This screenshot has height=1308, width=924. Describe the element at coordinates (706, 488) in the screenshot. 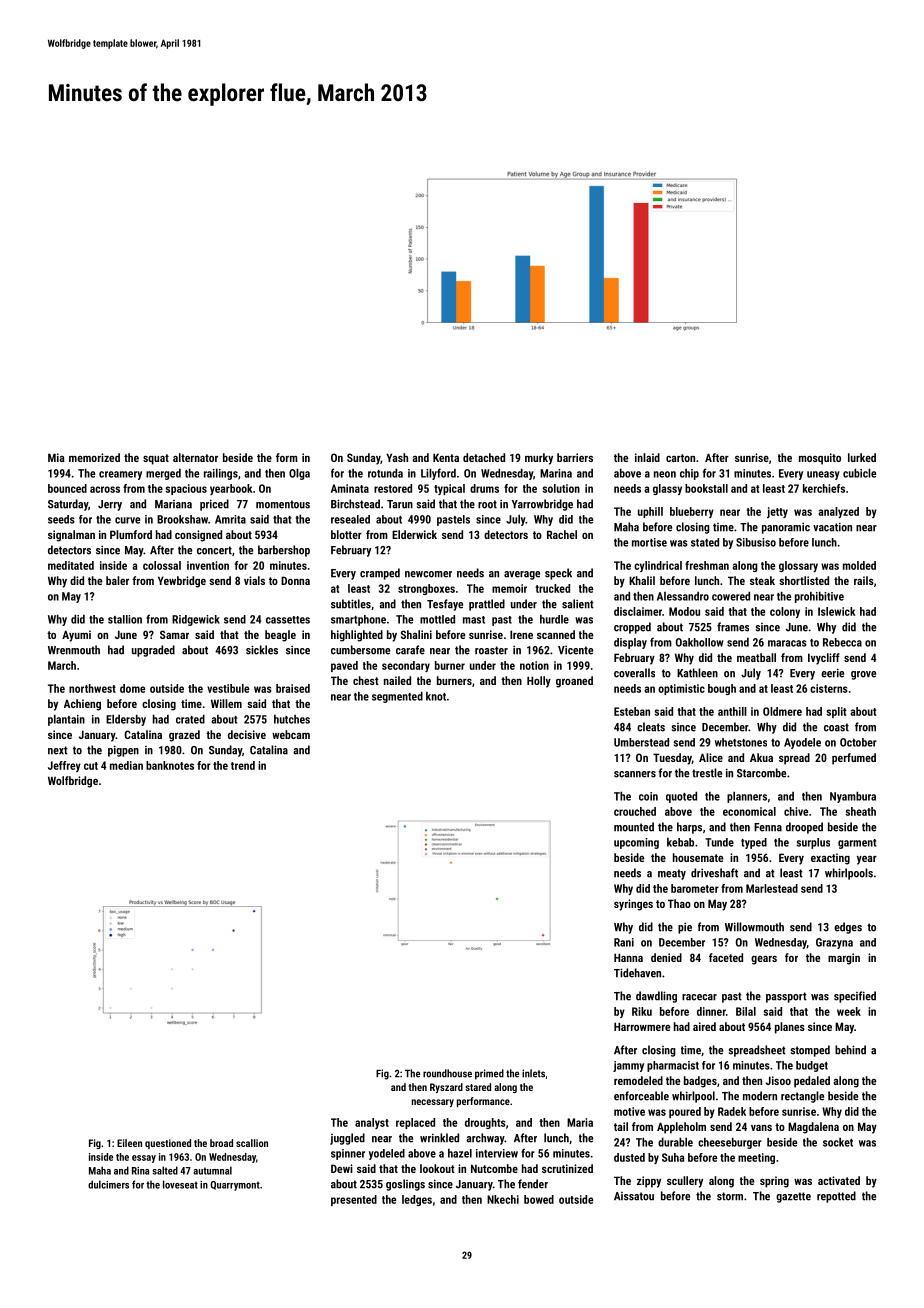

I see `bookstall` at that location.
